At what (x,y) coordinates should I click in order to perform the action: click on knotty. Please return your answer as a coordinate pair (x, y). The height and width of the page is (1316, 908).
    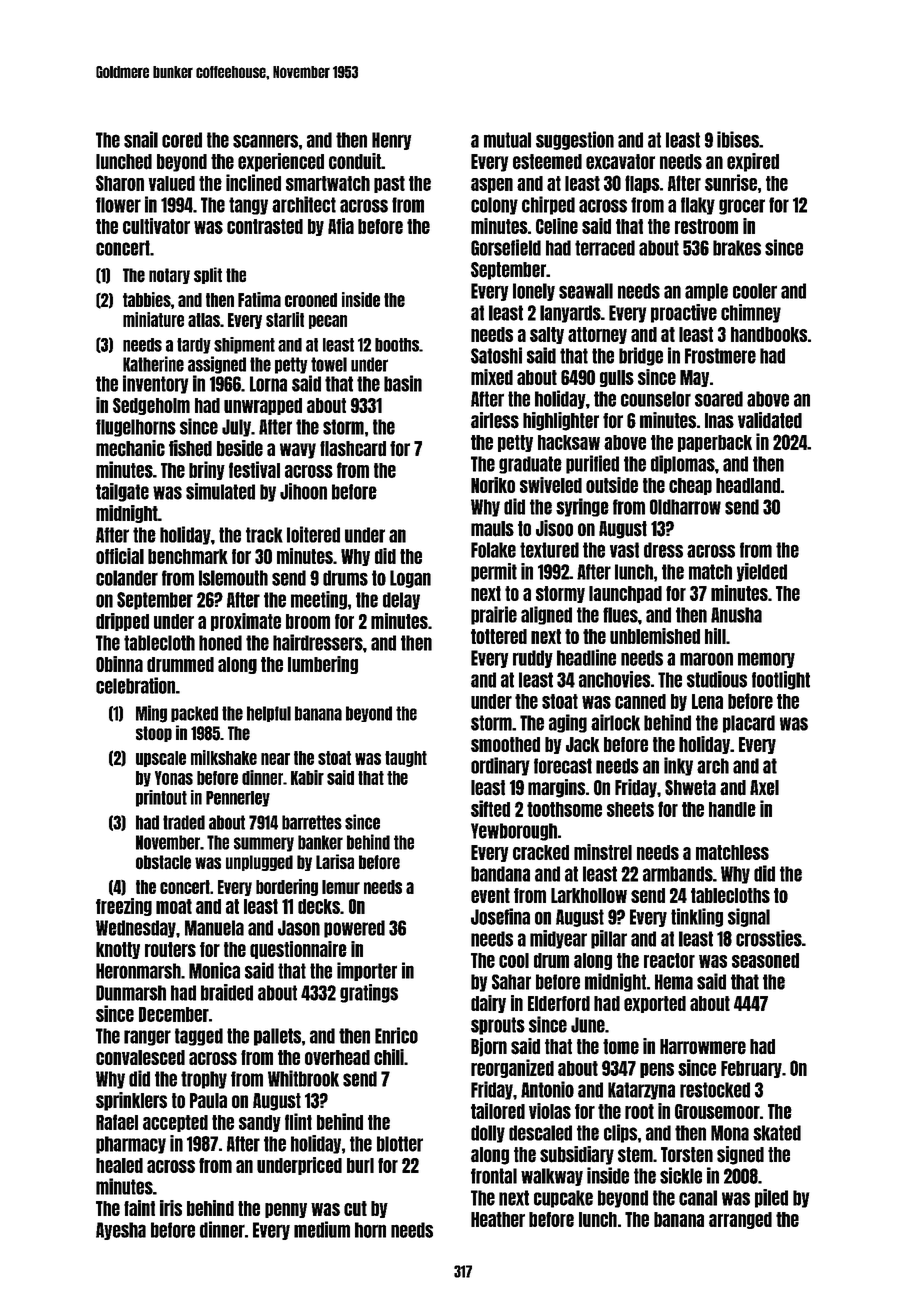
    Looking at the image, I should click on (118, 950).
